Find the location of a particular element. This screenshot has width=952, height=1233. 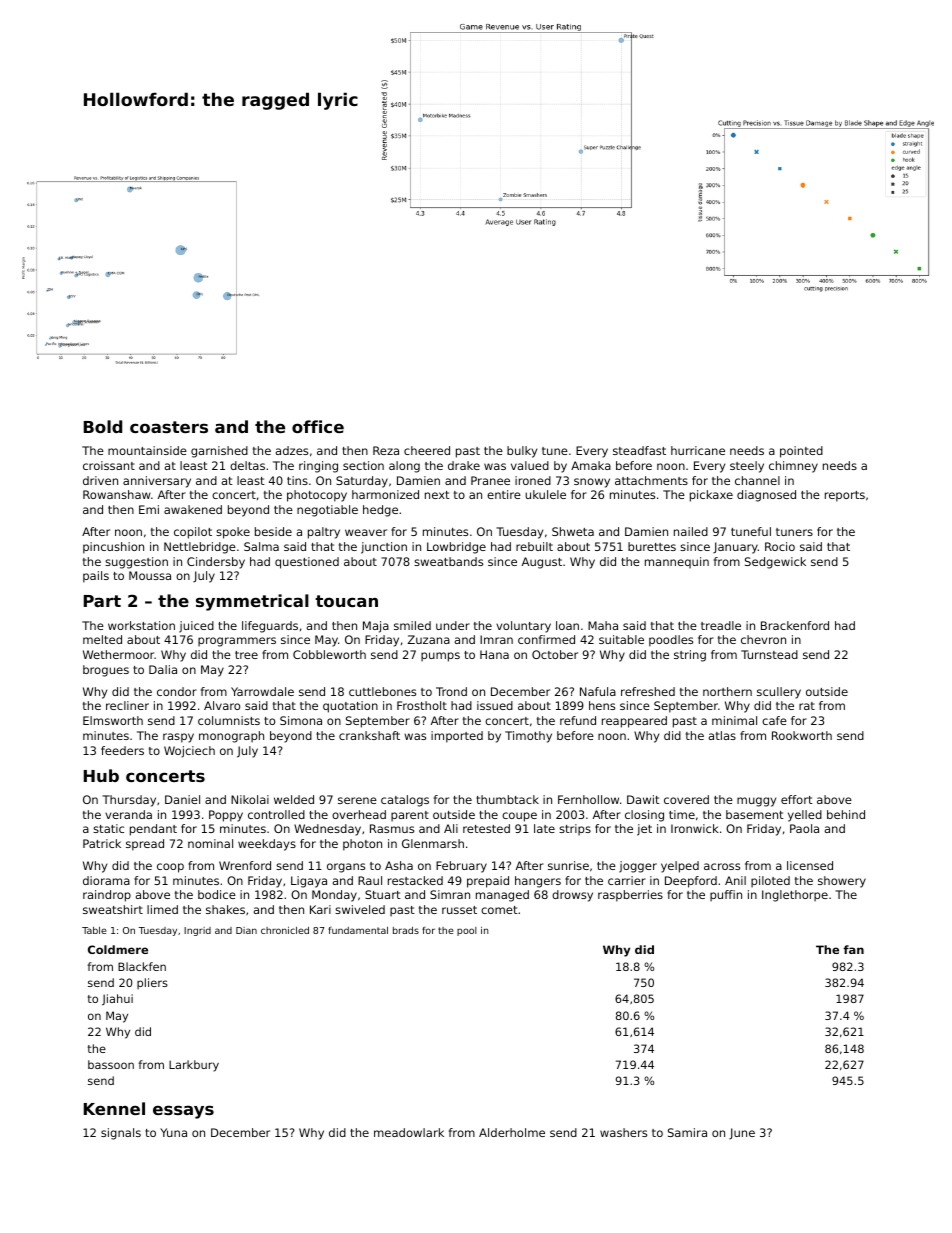

cheered is located at coordinates (427, 450).
